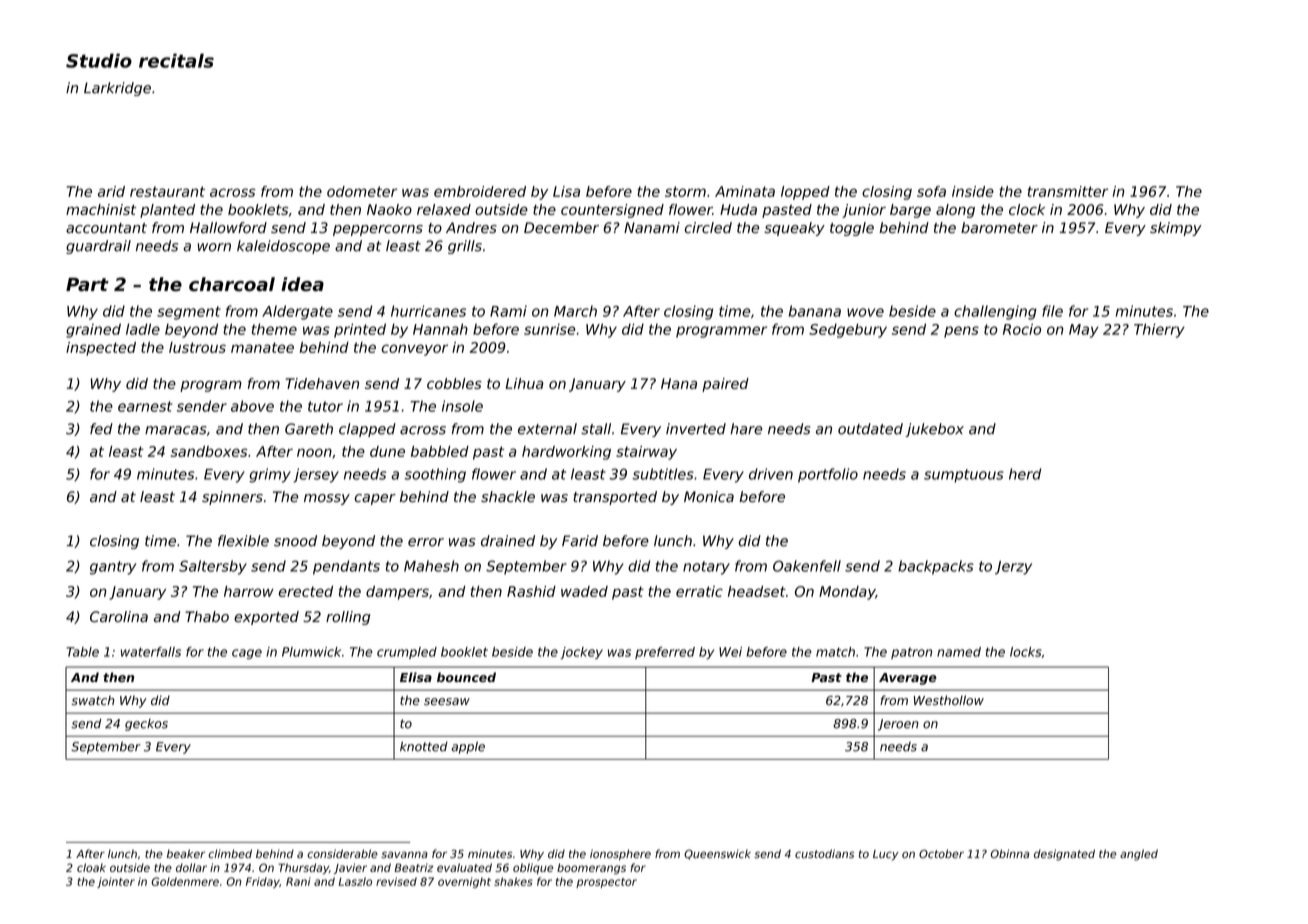  Describe the element at coordinates (99, 60) in the document. I see `Studio` at that location.
